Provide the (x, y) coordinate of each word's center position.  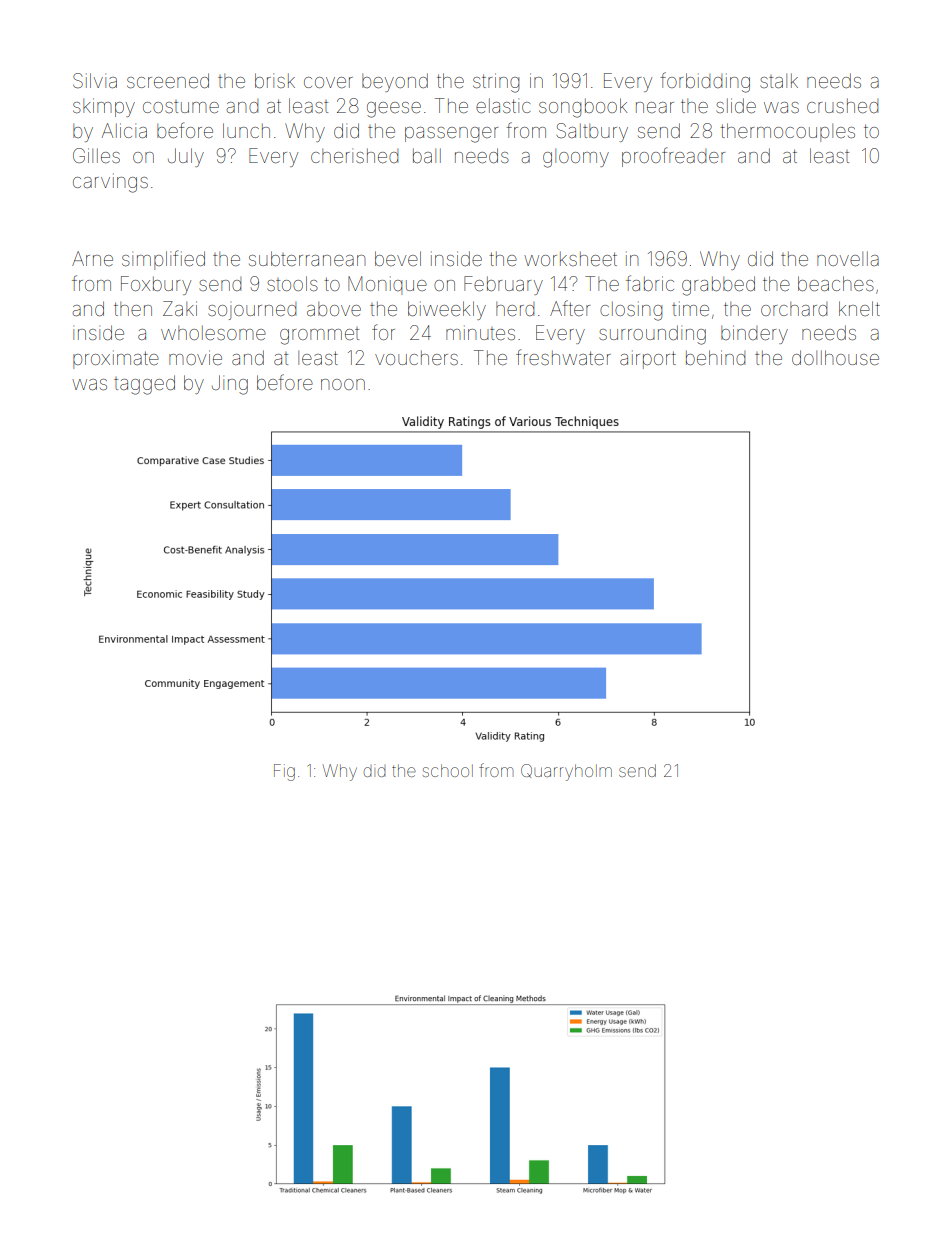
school (448, 770)
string (496, 83)
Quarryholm (566, 772)
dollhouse (835, 357)
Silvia (95, 80)
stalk (779, 81)
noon (343, 384)
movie (195, 357)
